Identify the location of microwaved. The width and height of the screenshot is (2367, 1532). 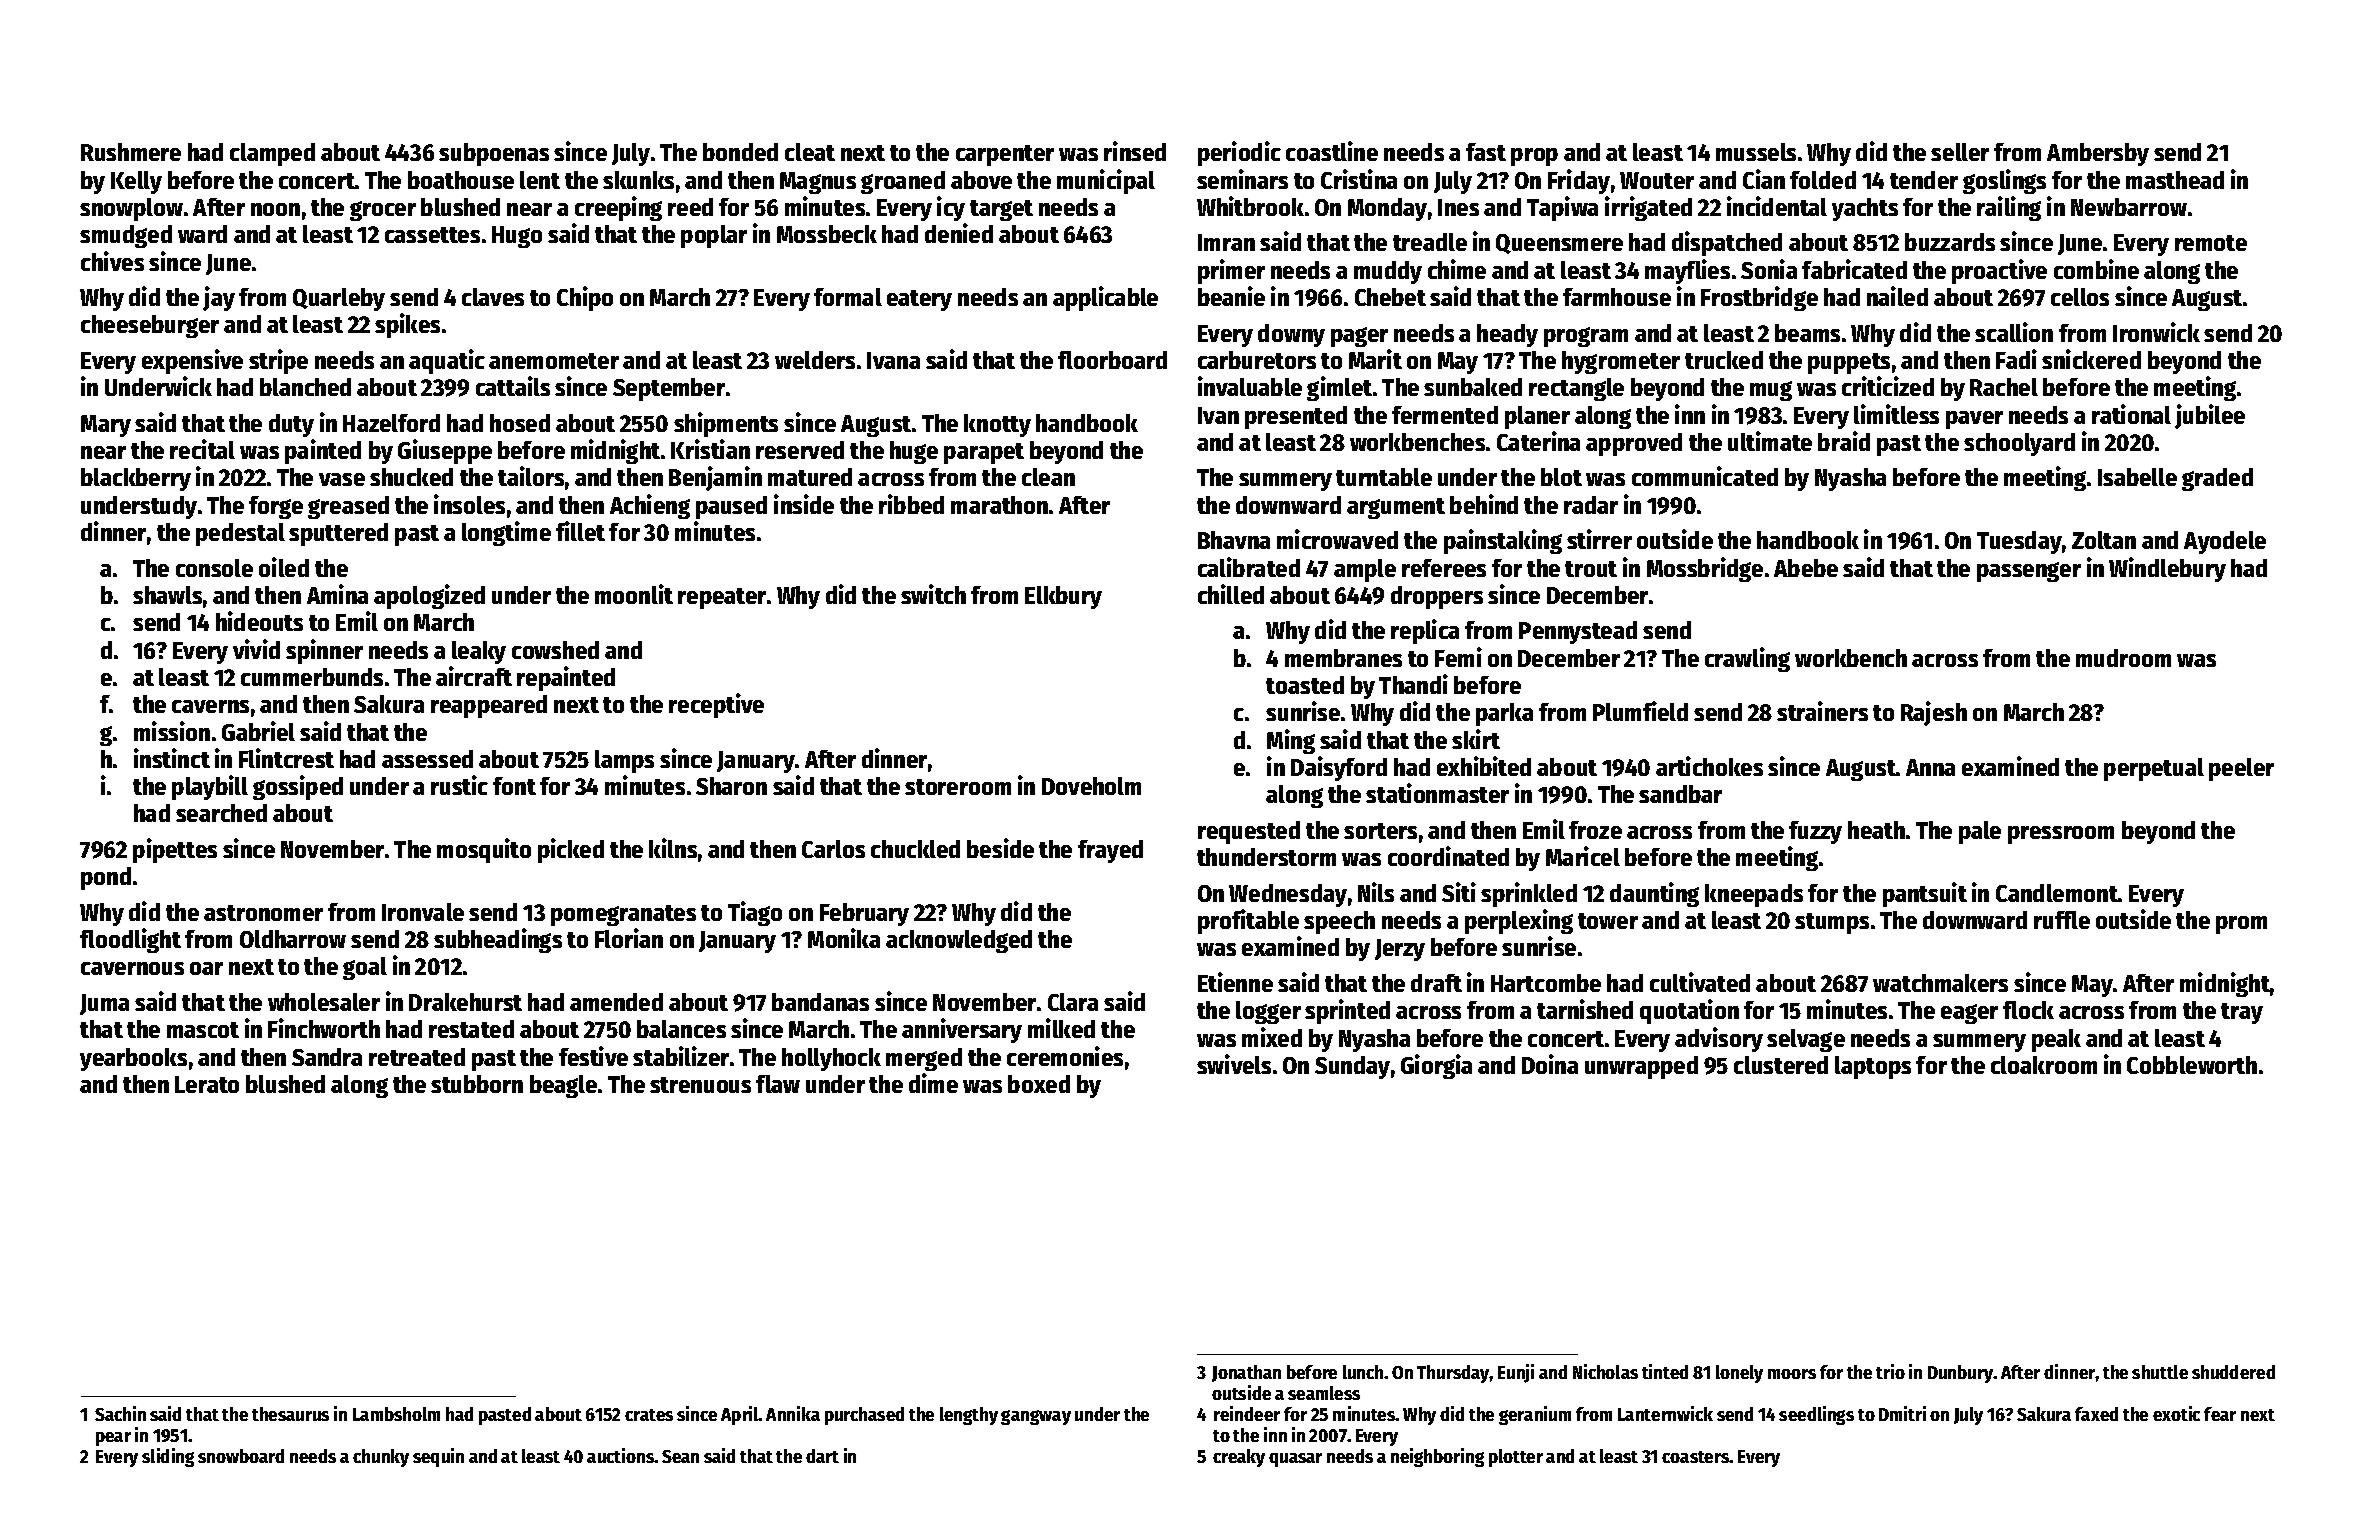
(1337, 539).
